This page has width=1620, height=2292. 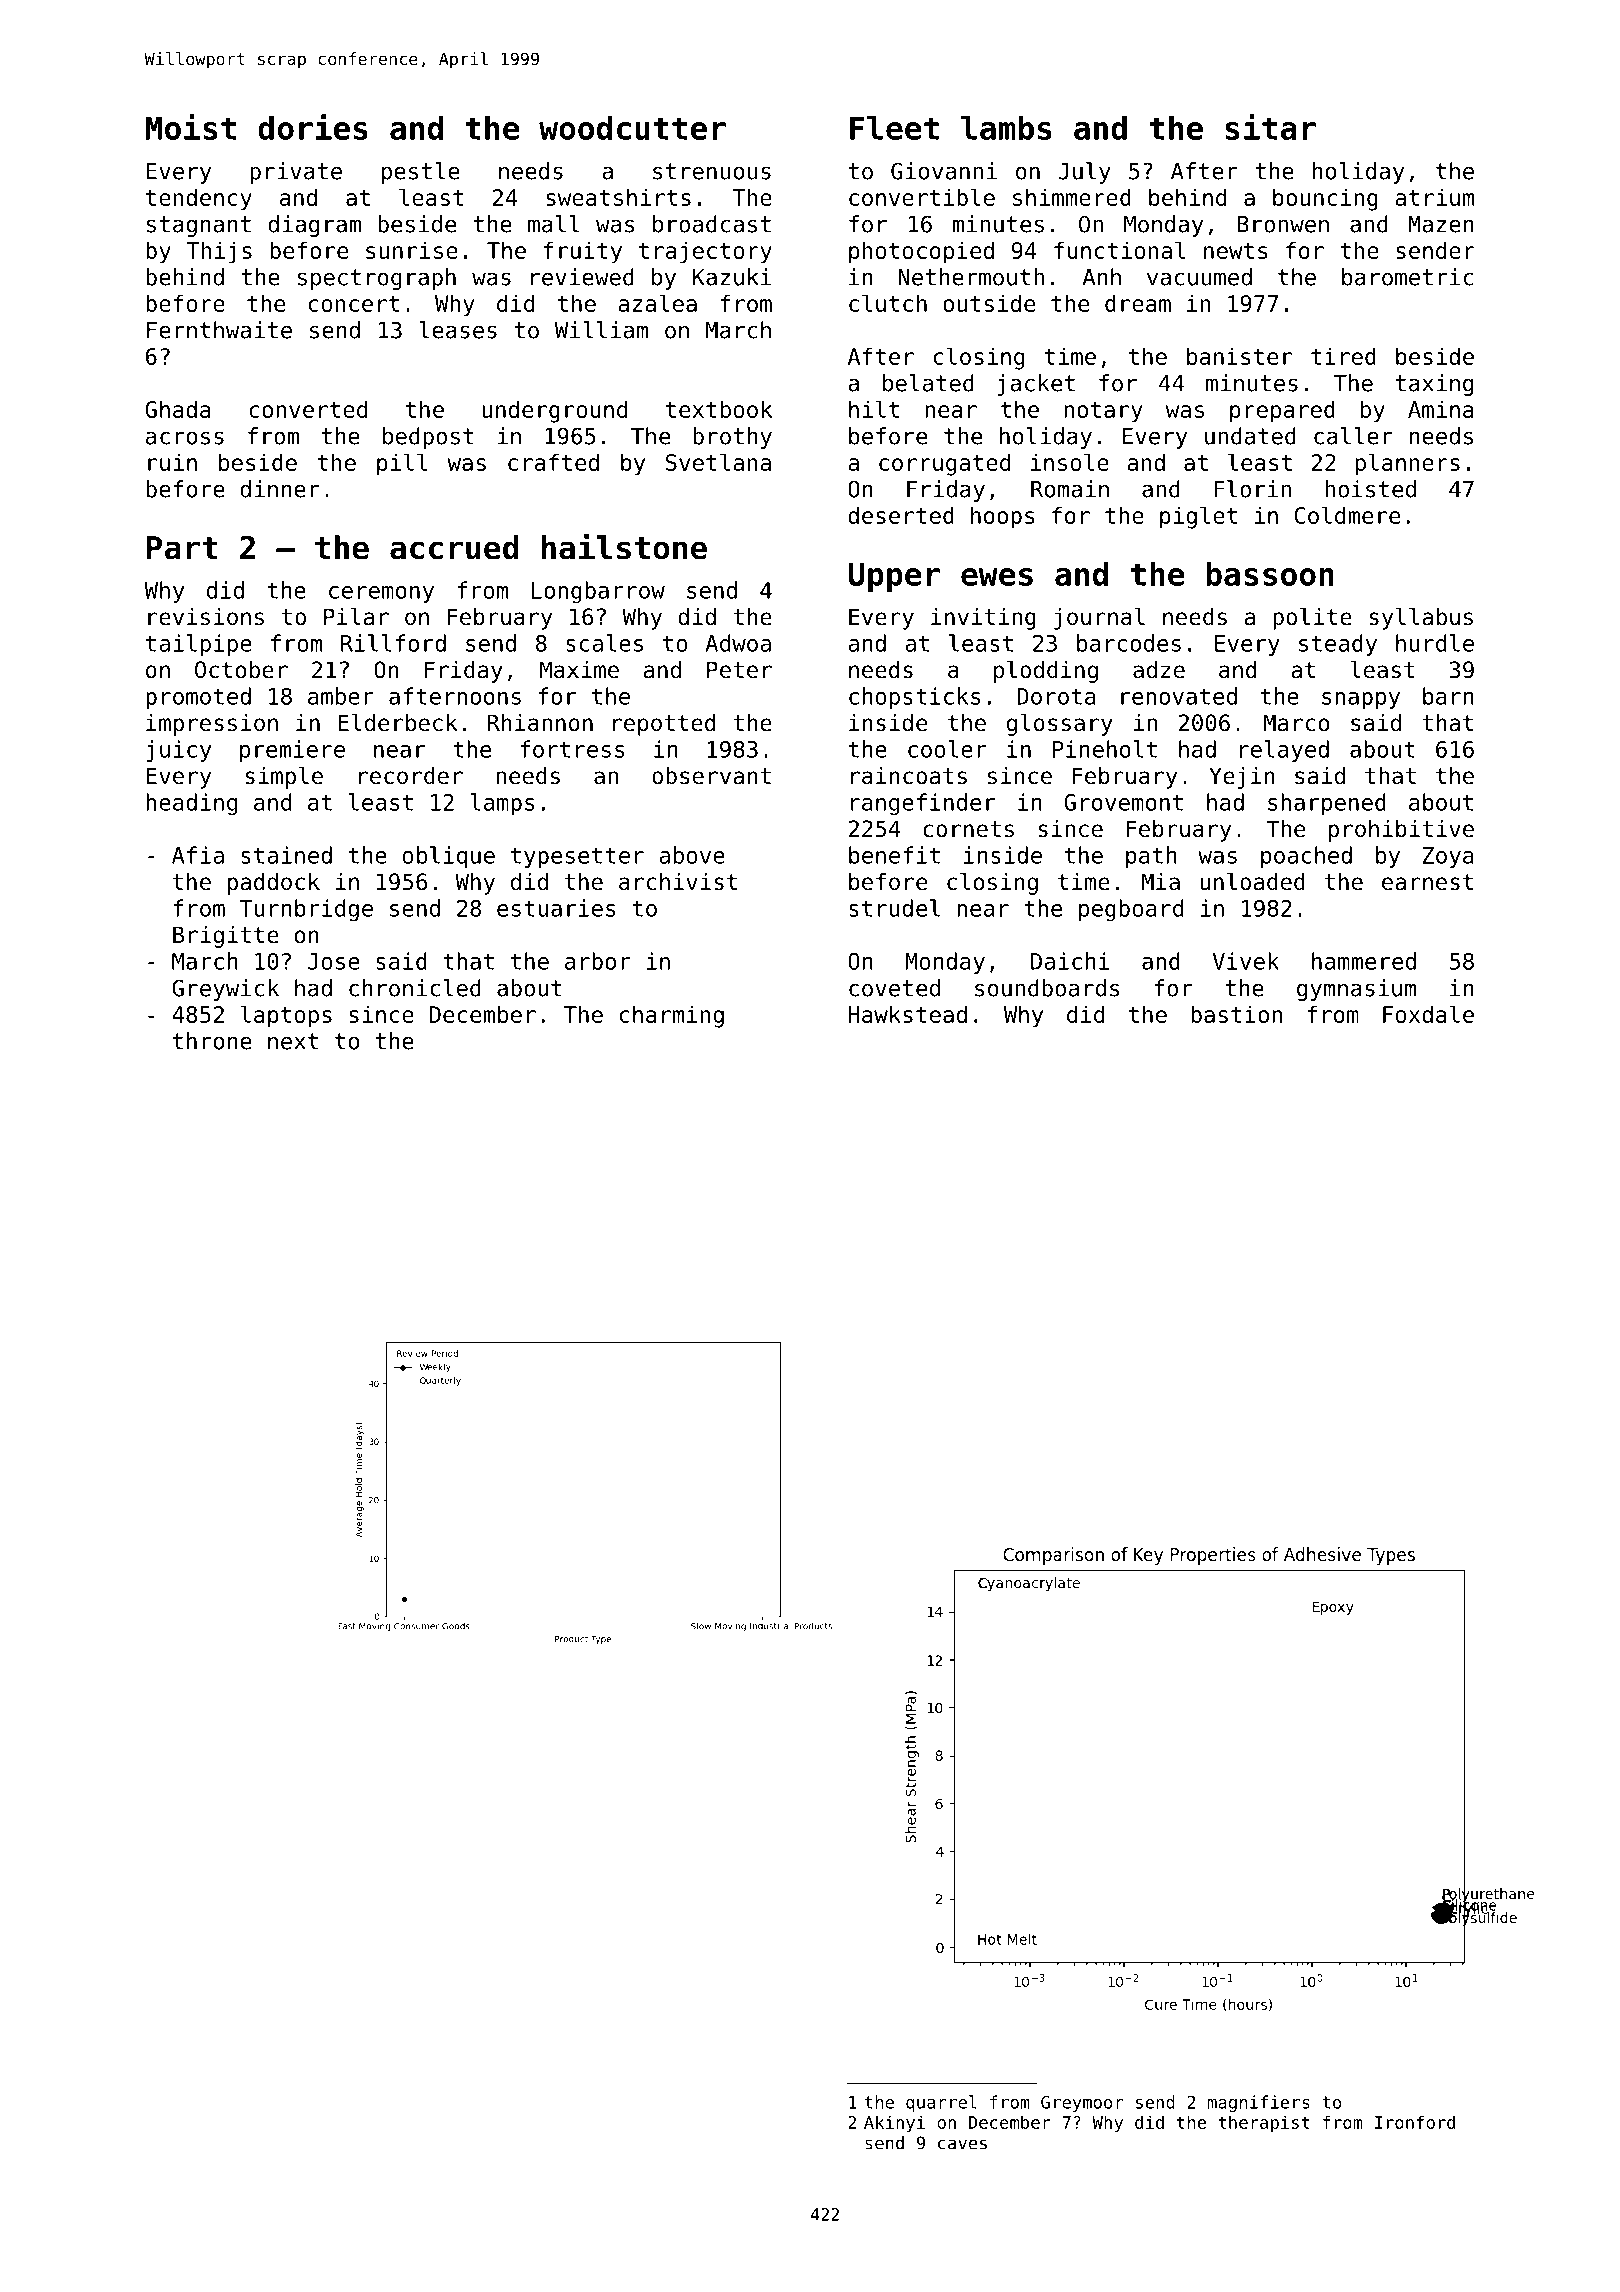 What do you see at coordinates (719, 409) in the page?
I see `textbook` at bounding box center [719, 409].
